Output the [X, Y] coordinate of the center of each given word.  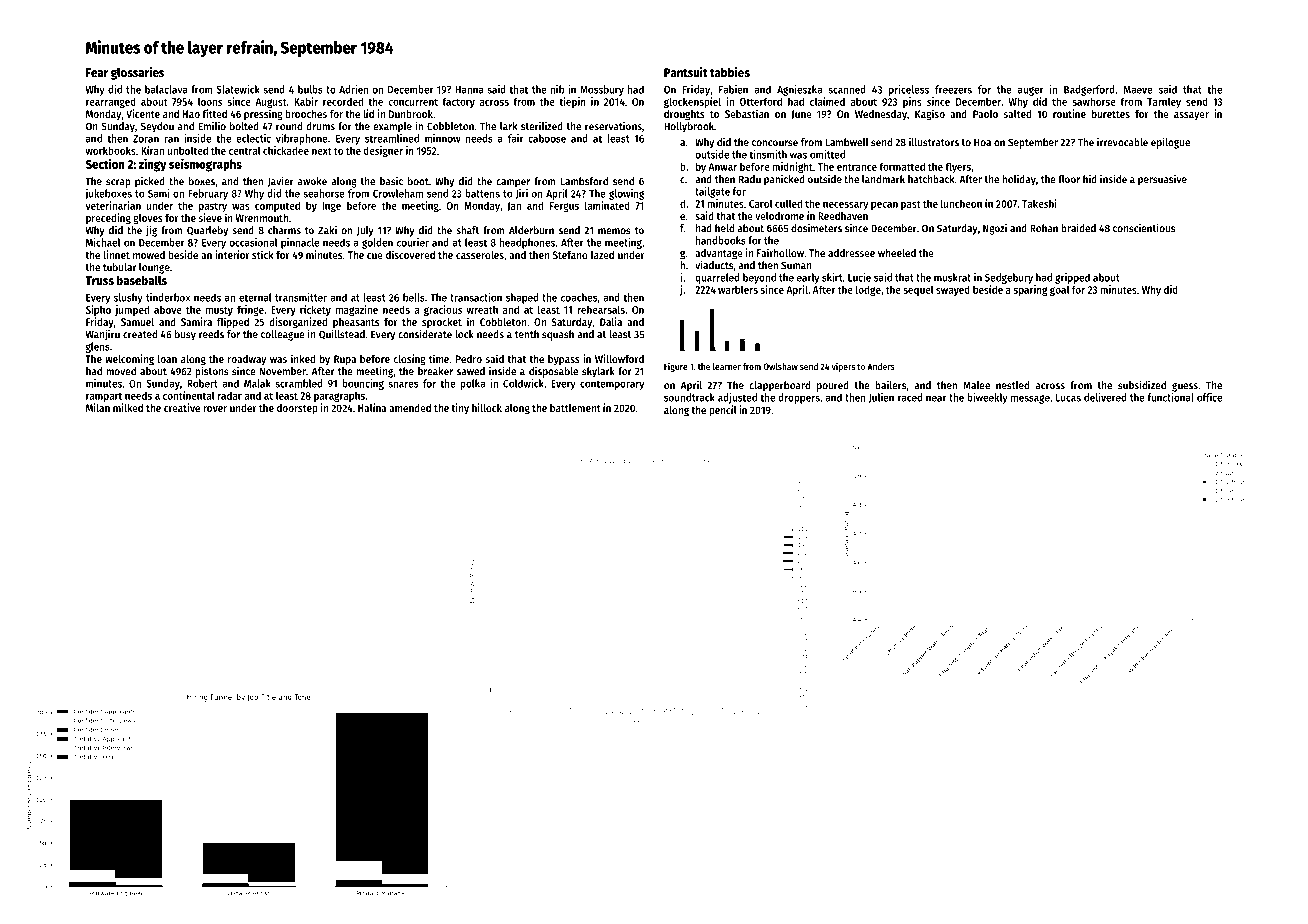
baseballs [142, 280]
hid [1090, 179]
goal [1059, 290]
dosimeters [816, 228]
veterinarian [113, 205]
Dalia [611, 321]
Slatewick [238, 89]
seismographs [205, 165]
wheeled [897, 253]
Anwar [722, 167]
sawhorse [1094, 101]
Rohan [1044, 228]
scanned [847, 89]
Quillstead [342, 334]
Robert [202, 383]
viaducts [714, 265]
